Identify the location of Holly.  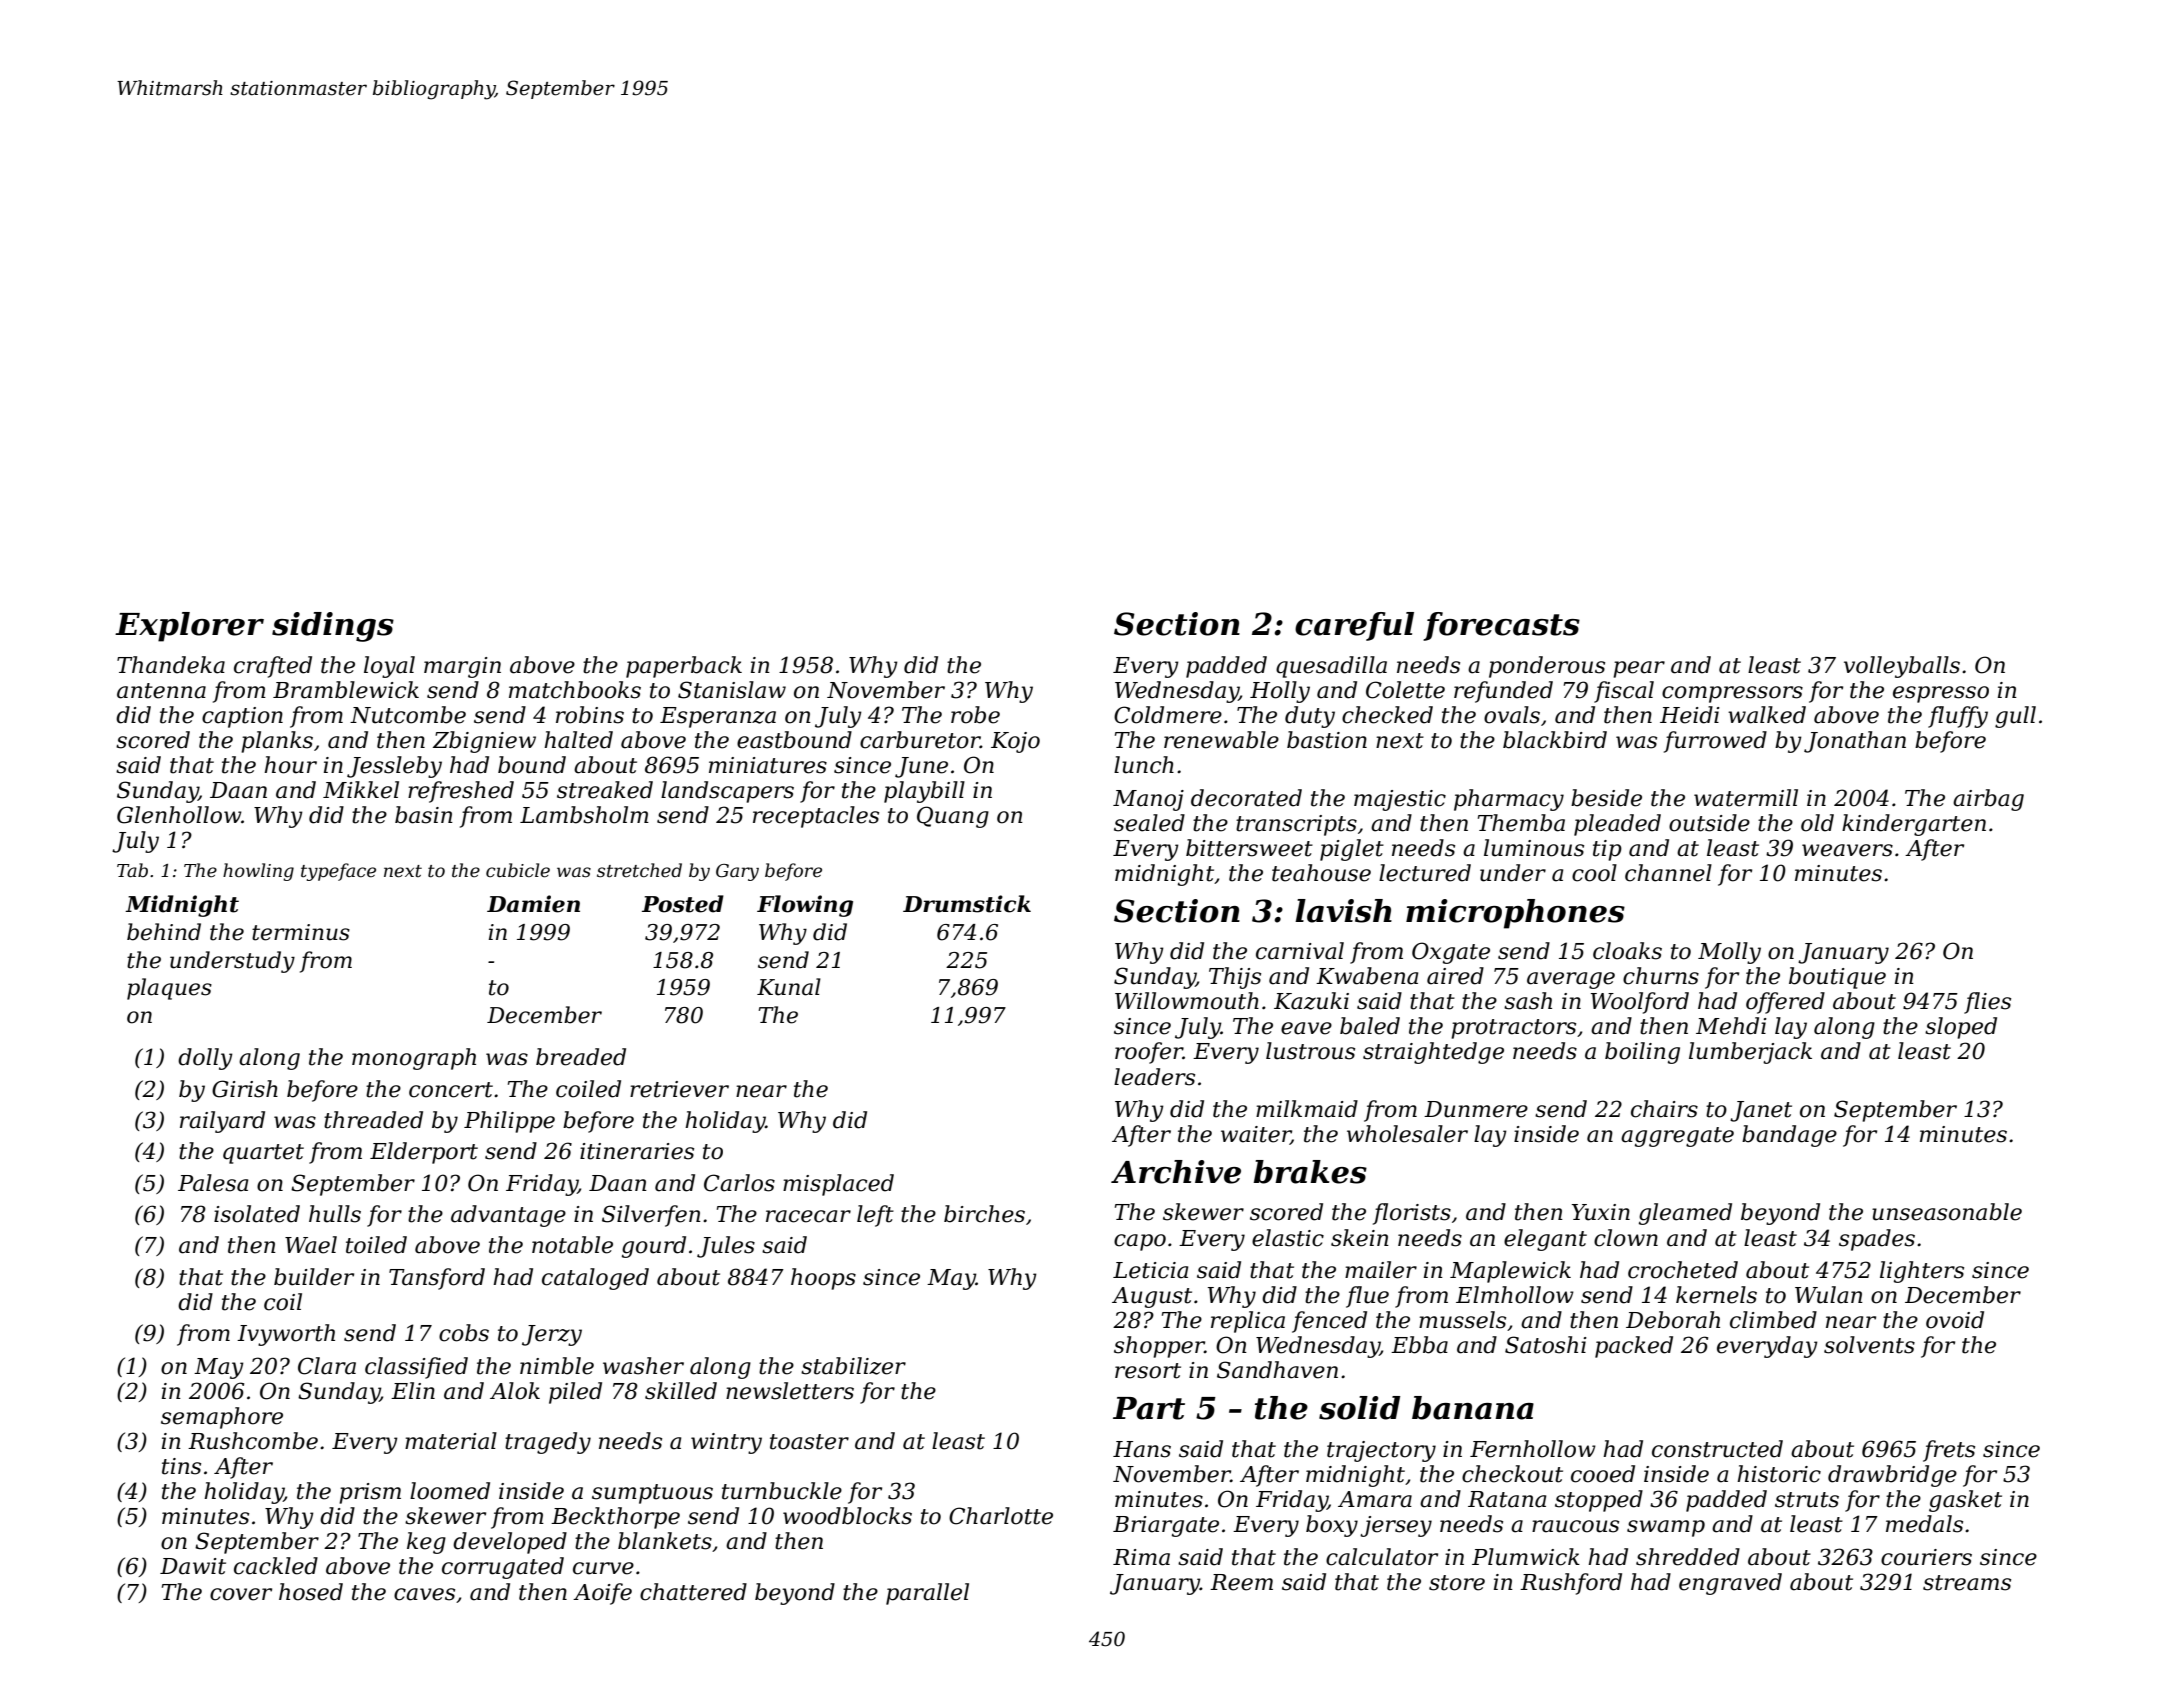
(1280, 692).
